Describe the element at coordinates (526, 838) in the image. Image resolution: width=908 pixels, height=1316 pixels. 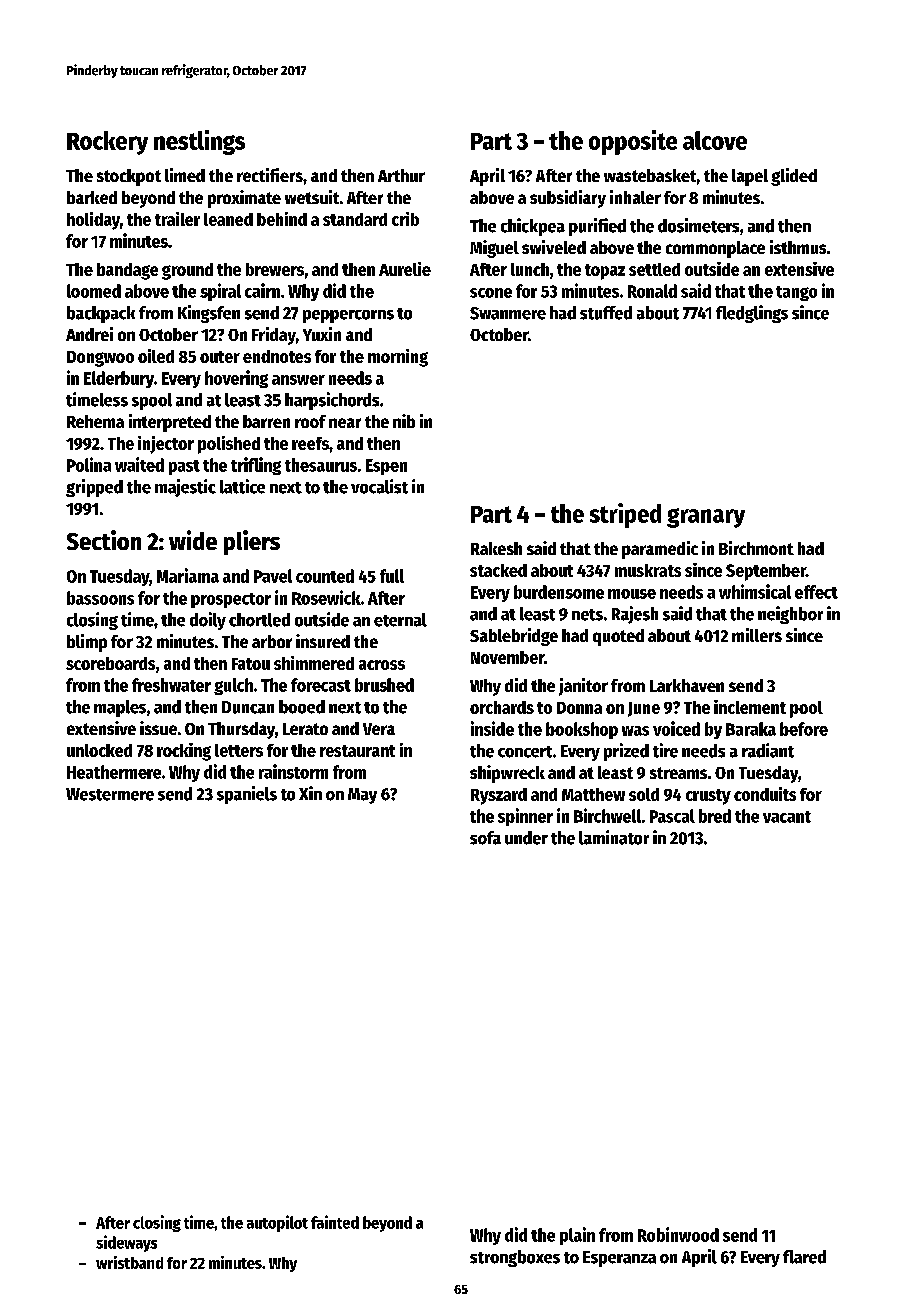
I see `under` at that location.
